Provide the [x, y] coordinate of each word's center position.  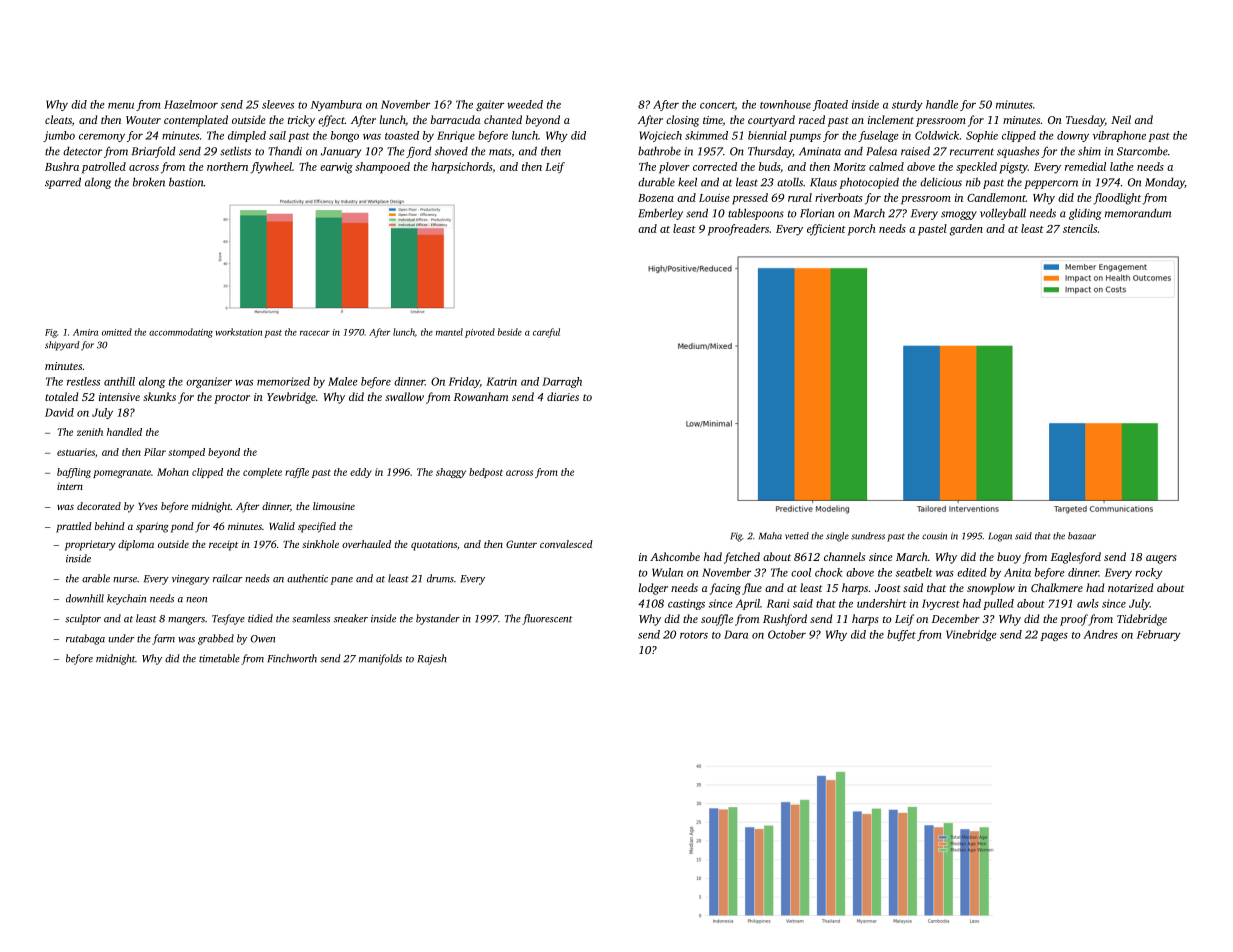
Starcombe [1142, 151]
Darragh [562, 382]
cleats [58, 119]
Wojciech [660, 136]
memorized [283, 381]
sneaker [351, 618]
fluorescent [547, 619]
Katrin [501, 381]
